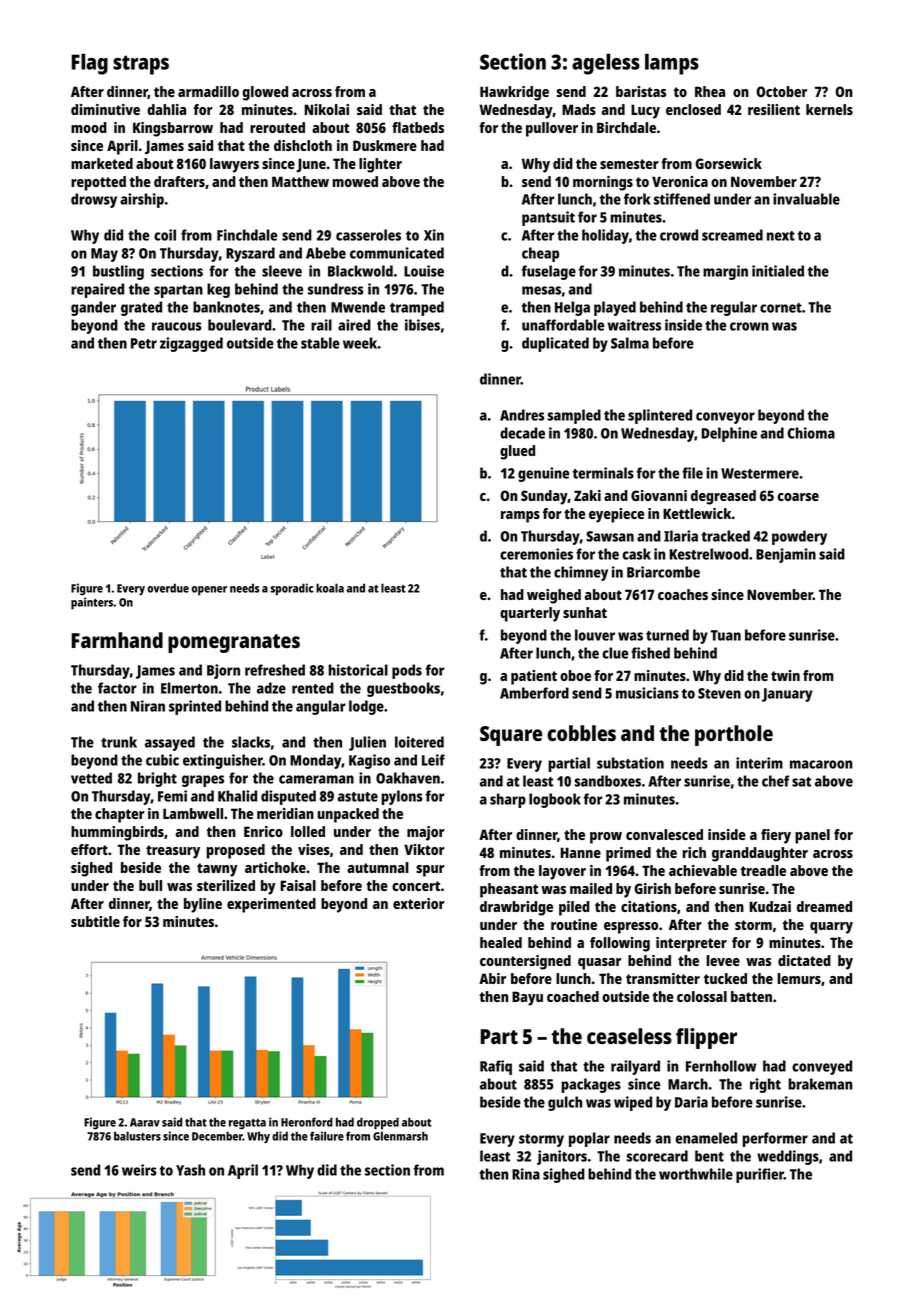  What do you see at coordinates (719, 693) in the screenshot?
I see `Steven` at bounding box center [719, 693].
